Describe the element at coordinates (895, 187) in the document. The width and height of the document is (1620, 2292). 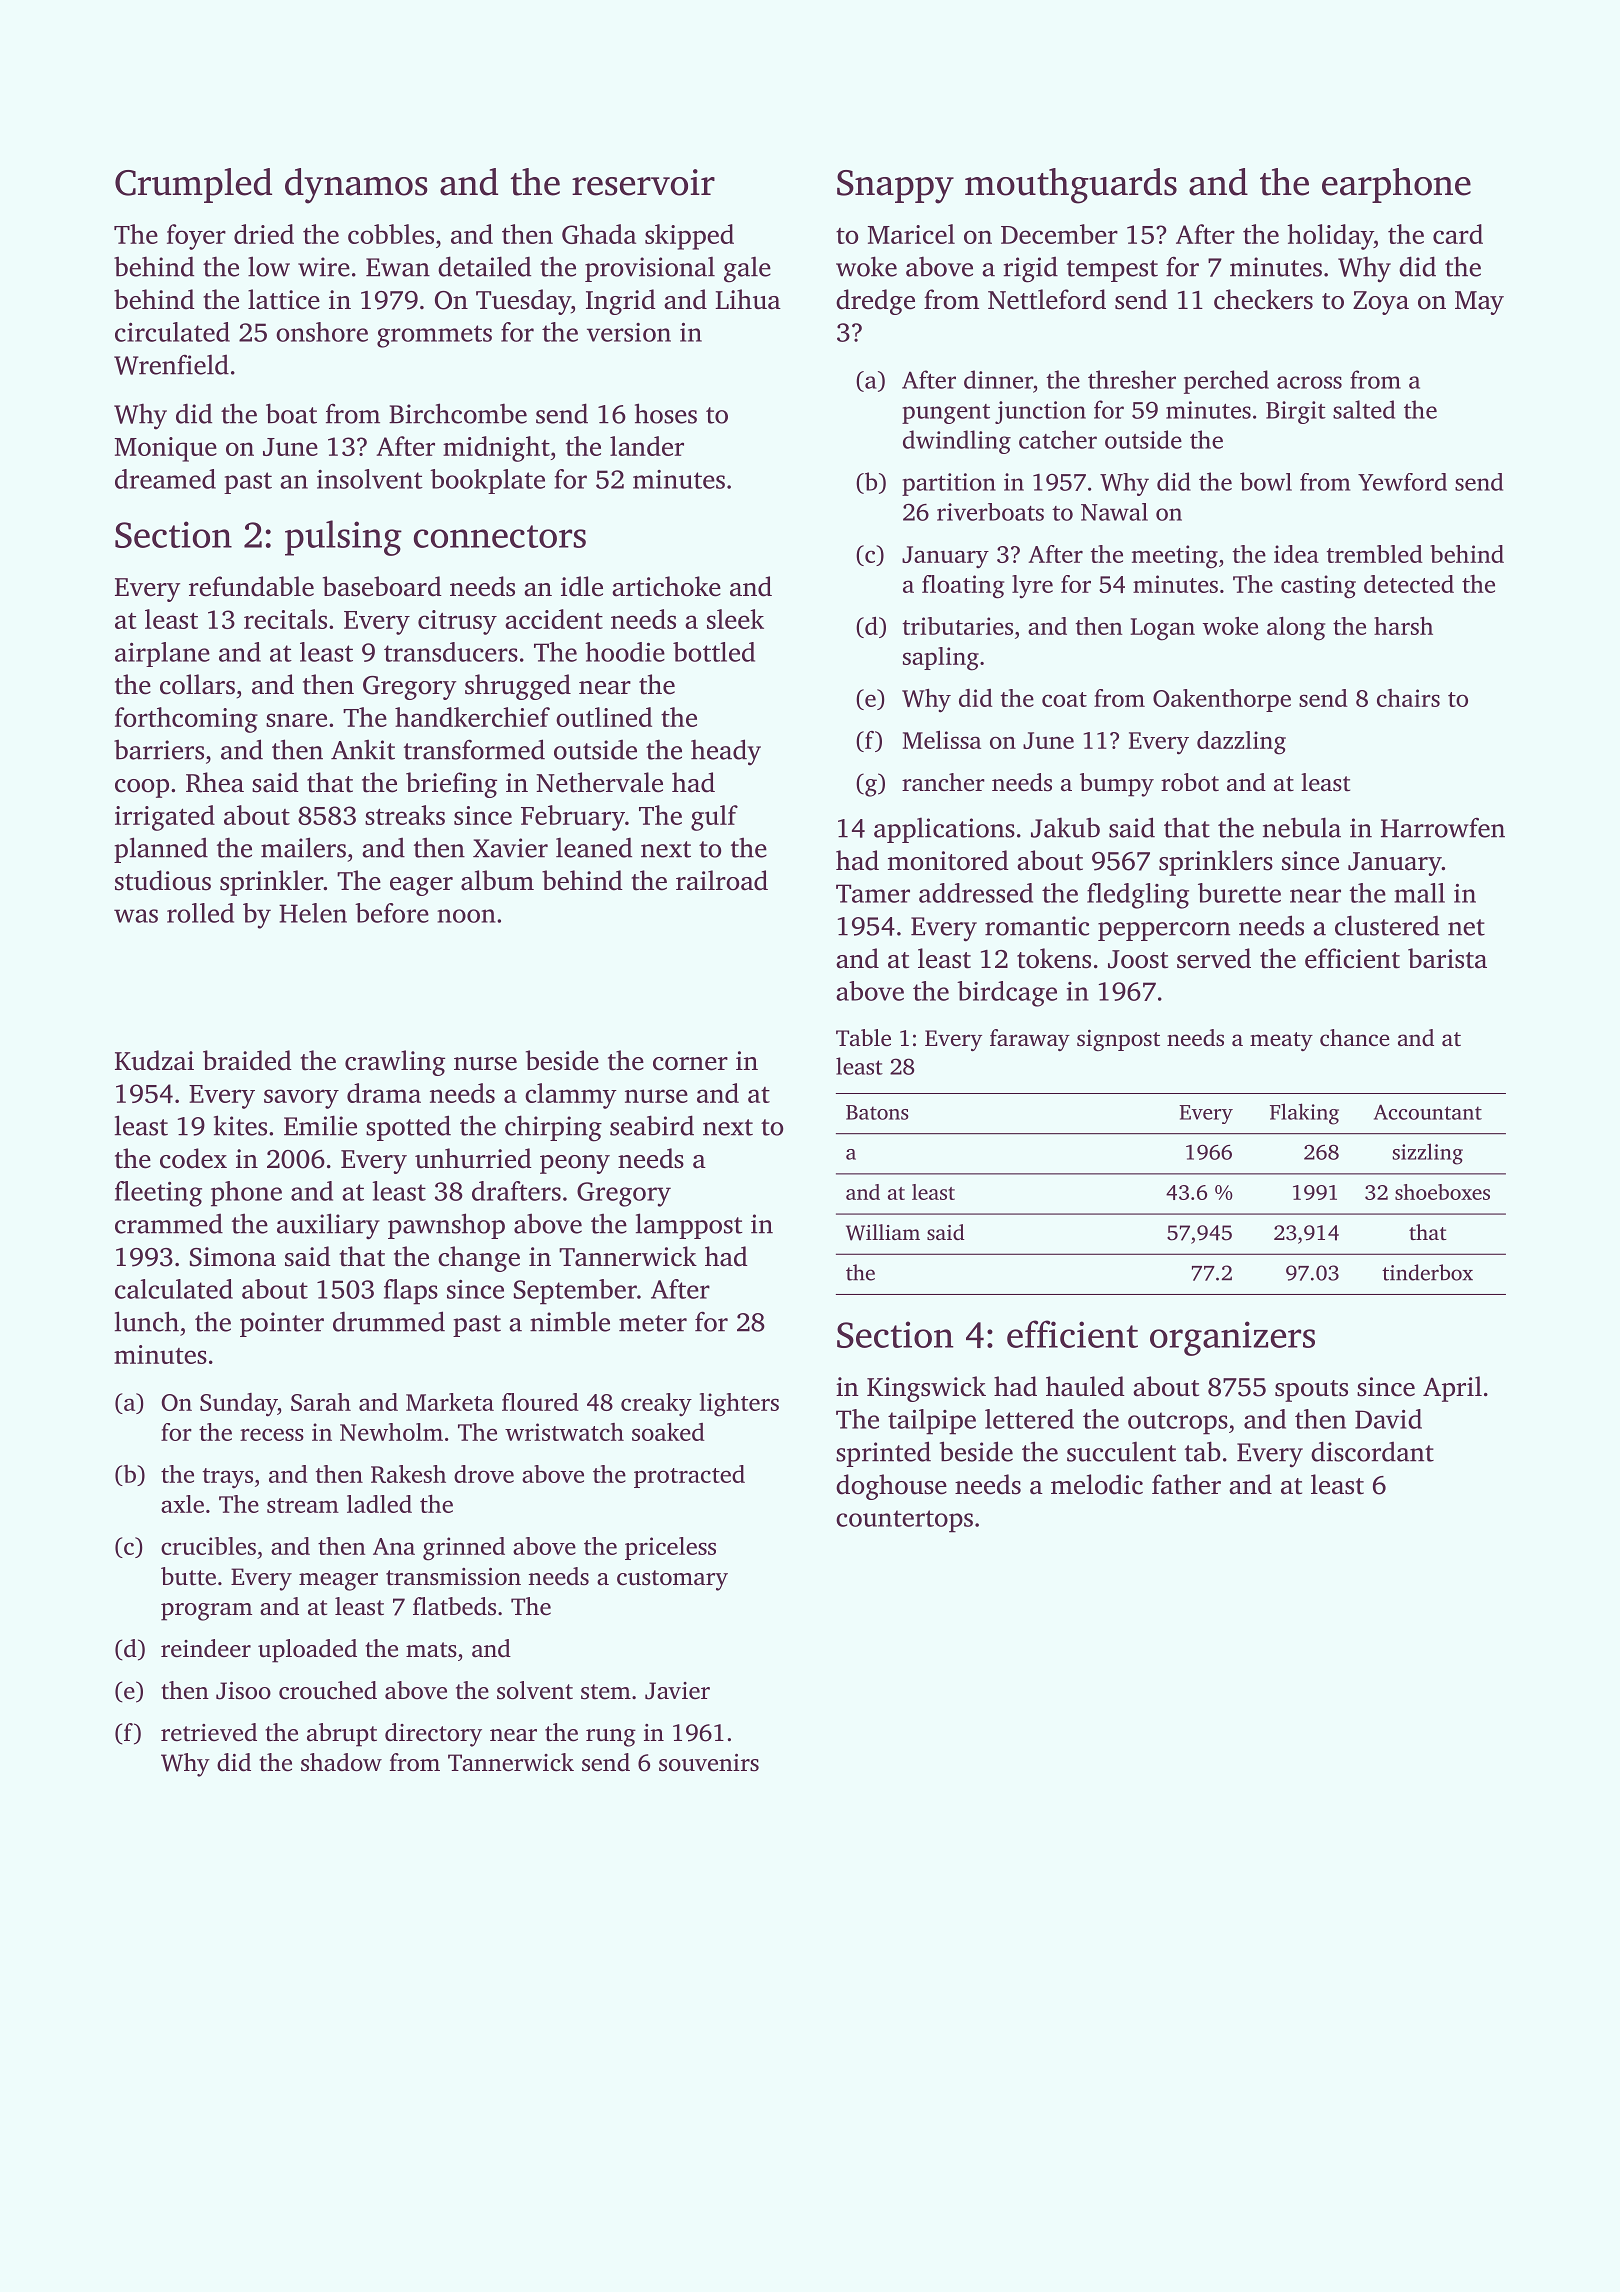
I see `Snappy` at that location.
